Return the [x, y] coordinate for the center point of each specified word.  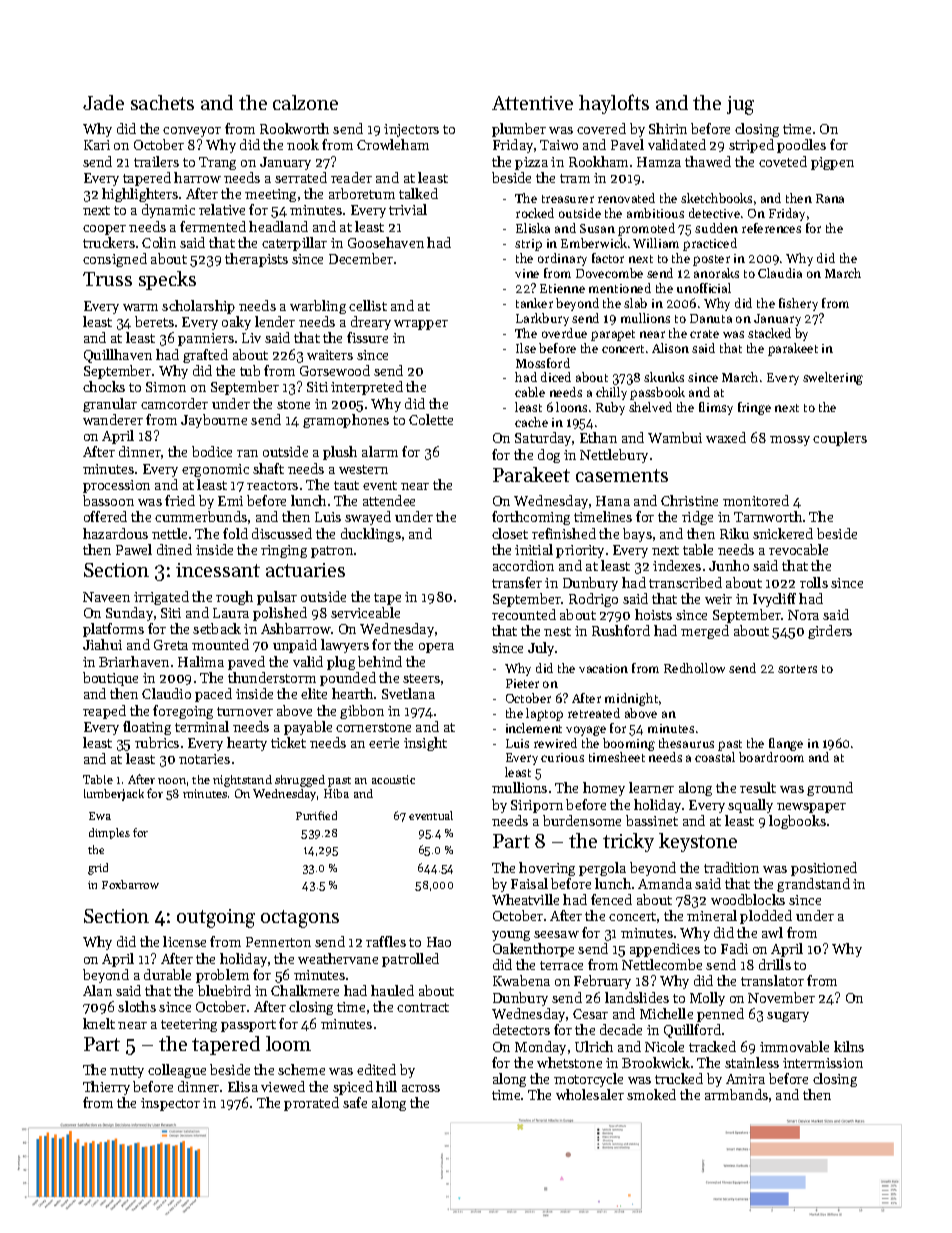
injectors [411, 130]
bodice [212, 451]
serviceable [365, 612]
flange [786, 744]
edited [376, 1069]
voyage [586, 731]
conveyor [192, 132]
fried [180, 500]
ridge [697, 518]
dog [549, 456]
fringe [754, 408]
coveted [783, 161]
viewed [283, 1086]
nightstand [242, 781]
